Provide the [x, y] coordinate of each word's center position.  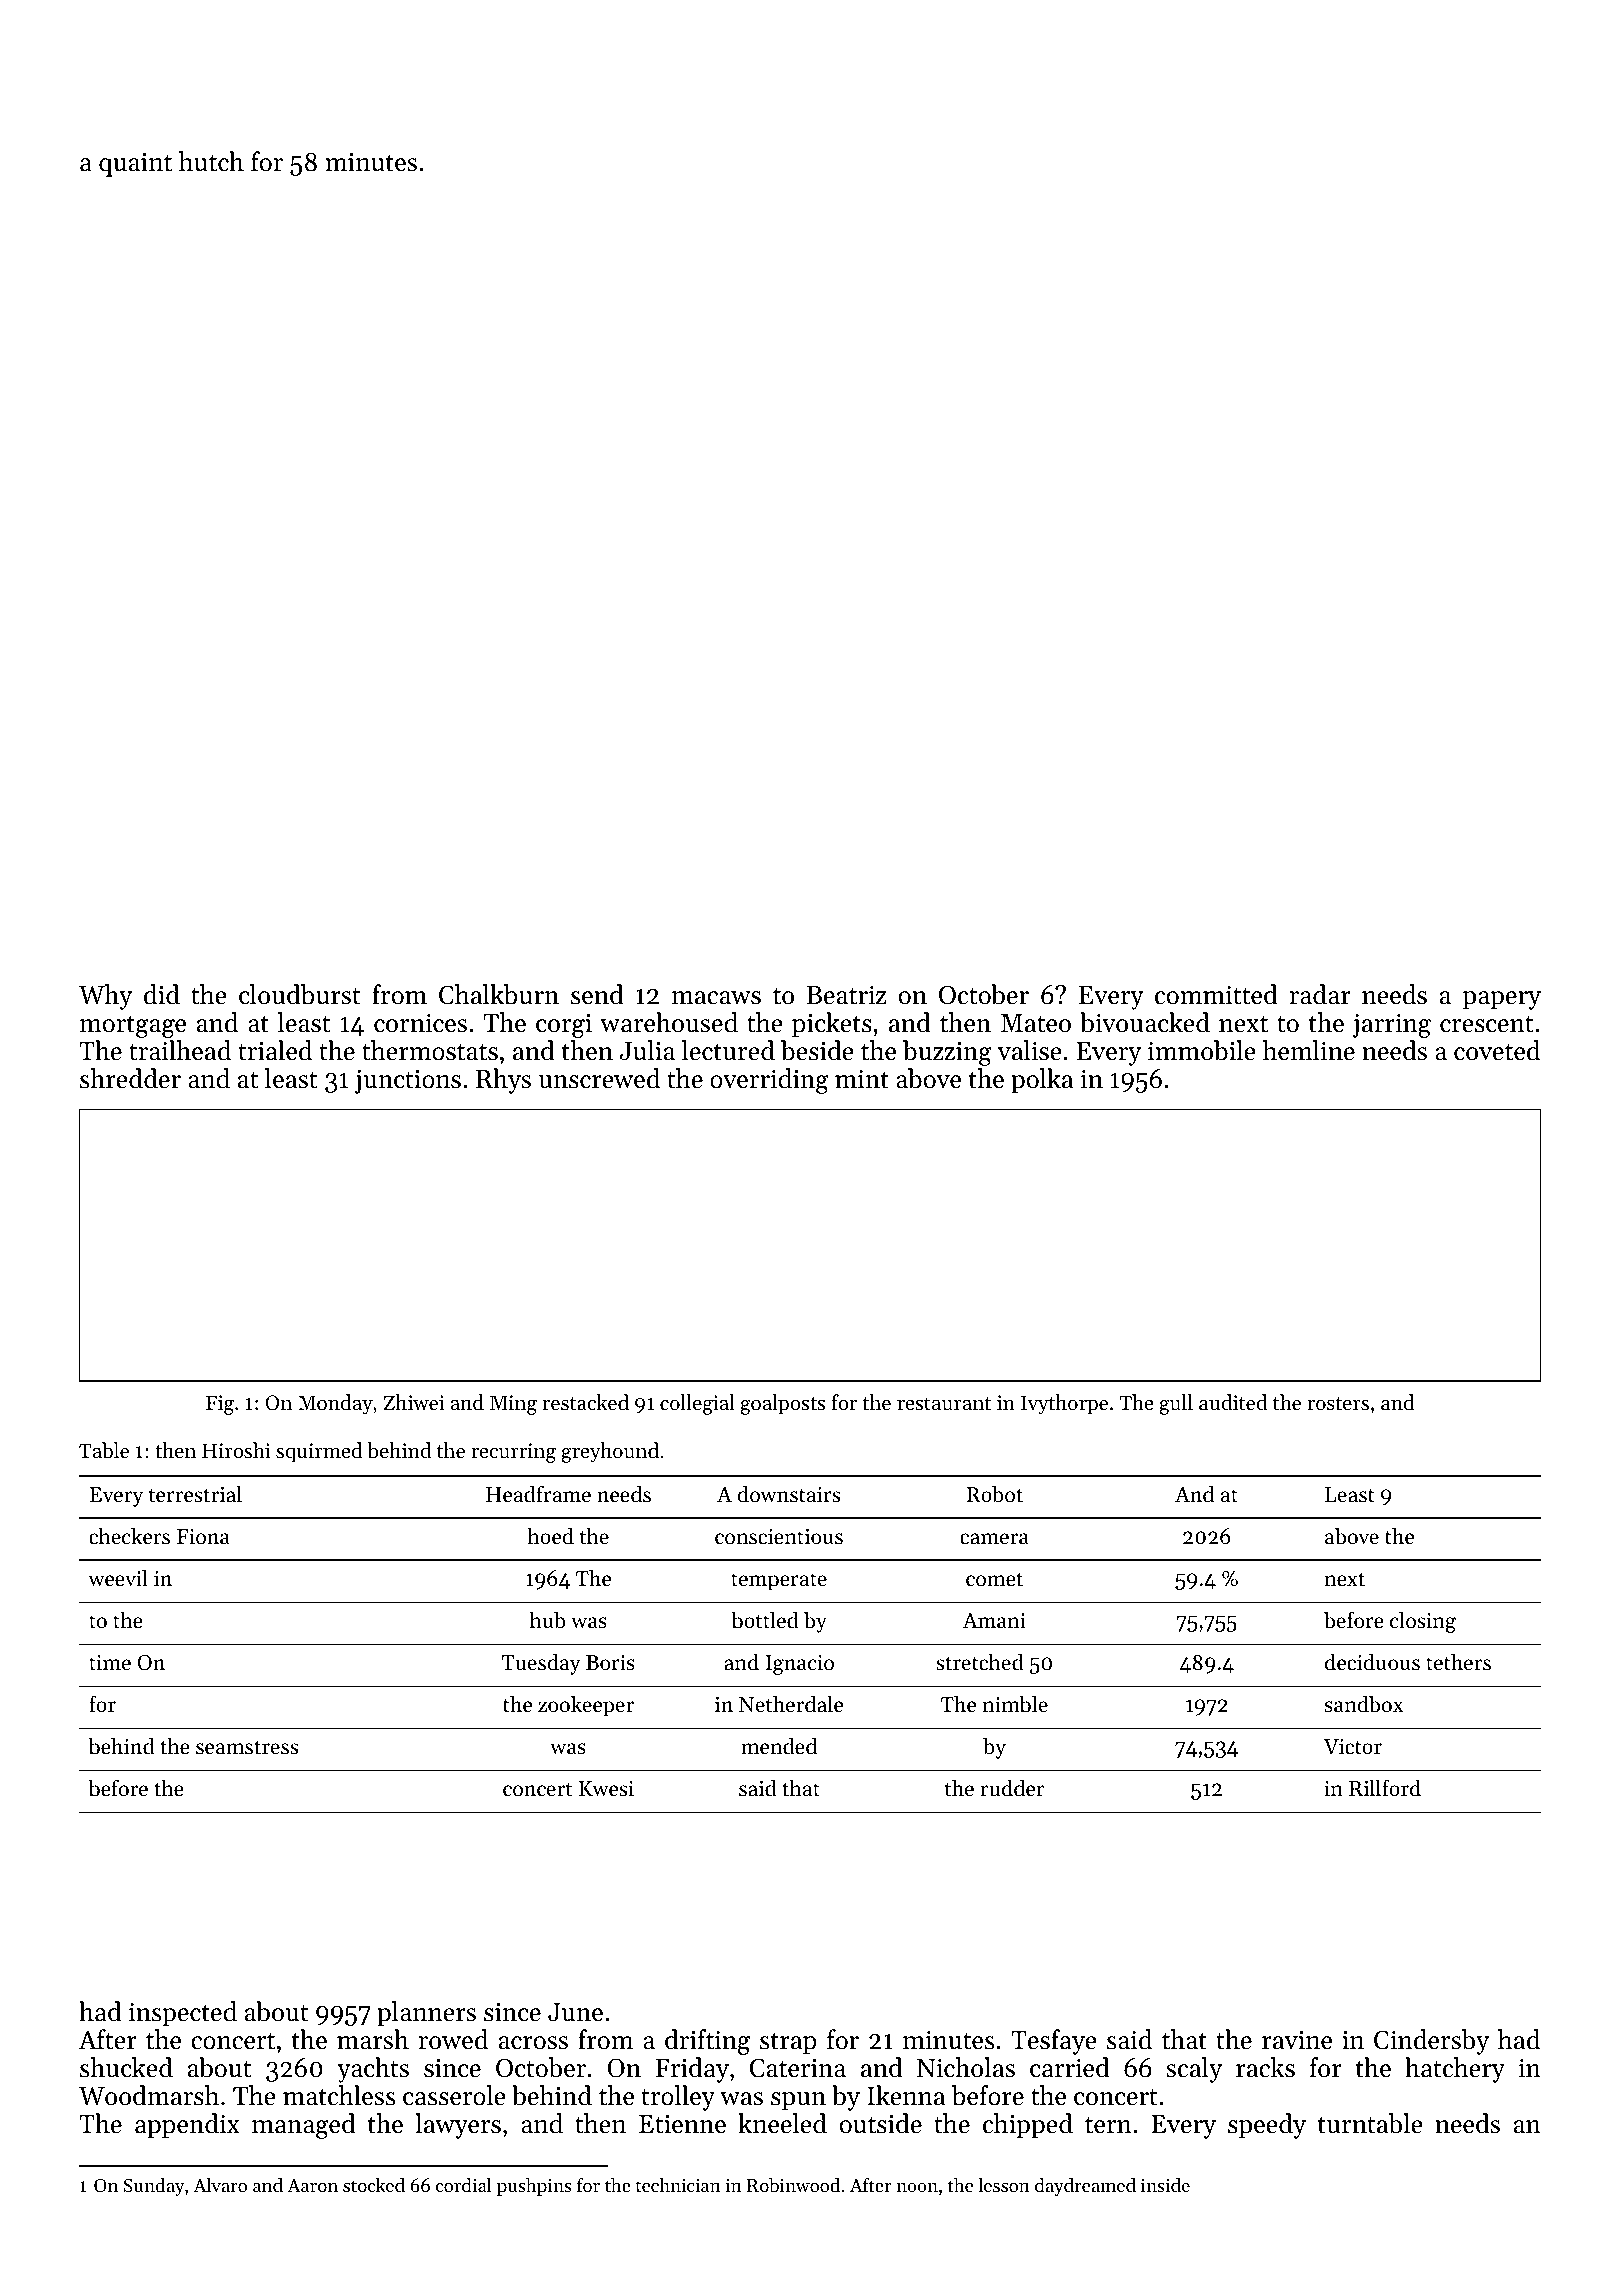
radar [1320, 994]
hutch [211, 161]
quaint [135, 164]
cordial [464, 2185]
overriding [769, 1081]
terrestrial [195, 1494]
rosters [1338, 1404]
